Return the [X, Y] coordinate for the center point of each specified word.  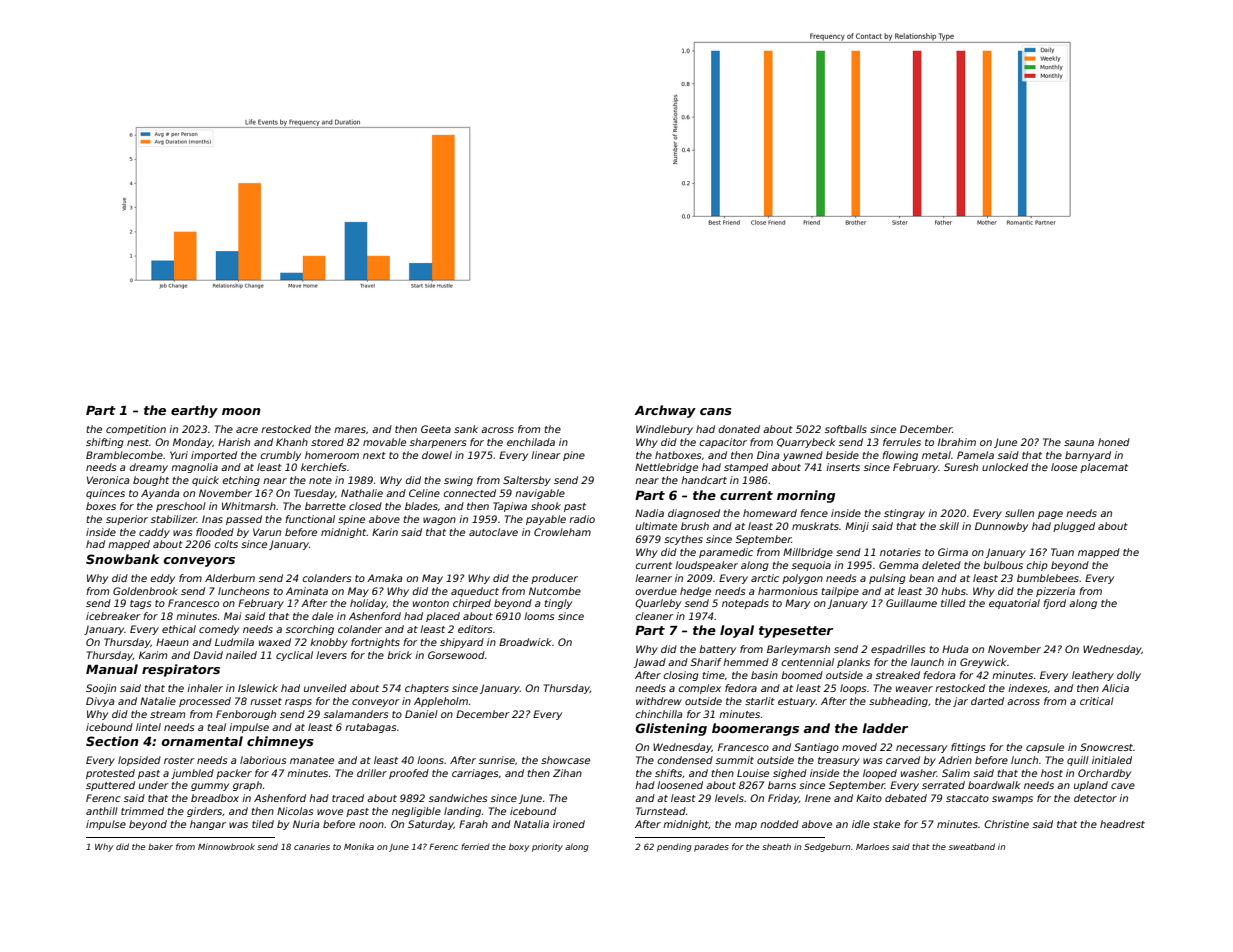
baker [160, 846]
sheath [776, 846]
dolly [1129, 676]
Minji [857, 527]
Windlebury [664, 430]
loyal [737, 631]
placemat [1104, 468]
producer [554, 579]
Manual [112, 669]
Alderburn [230, 578]
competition [136, 430]
